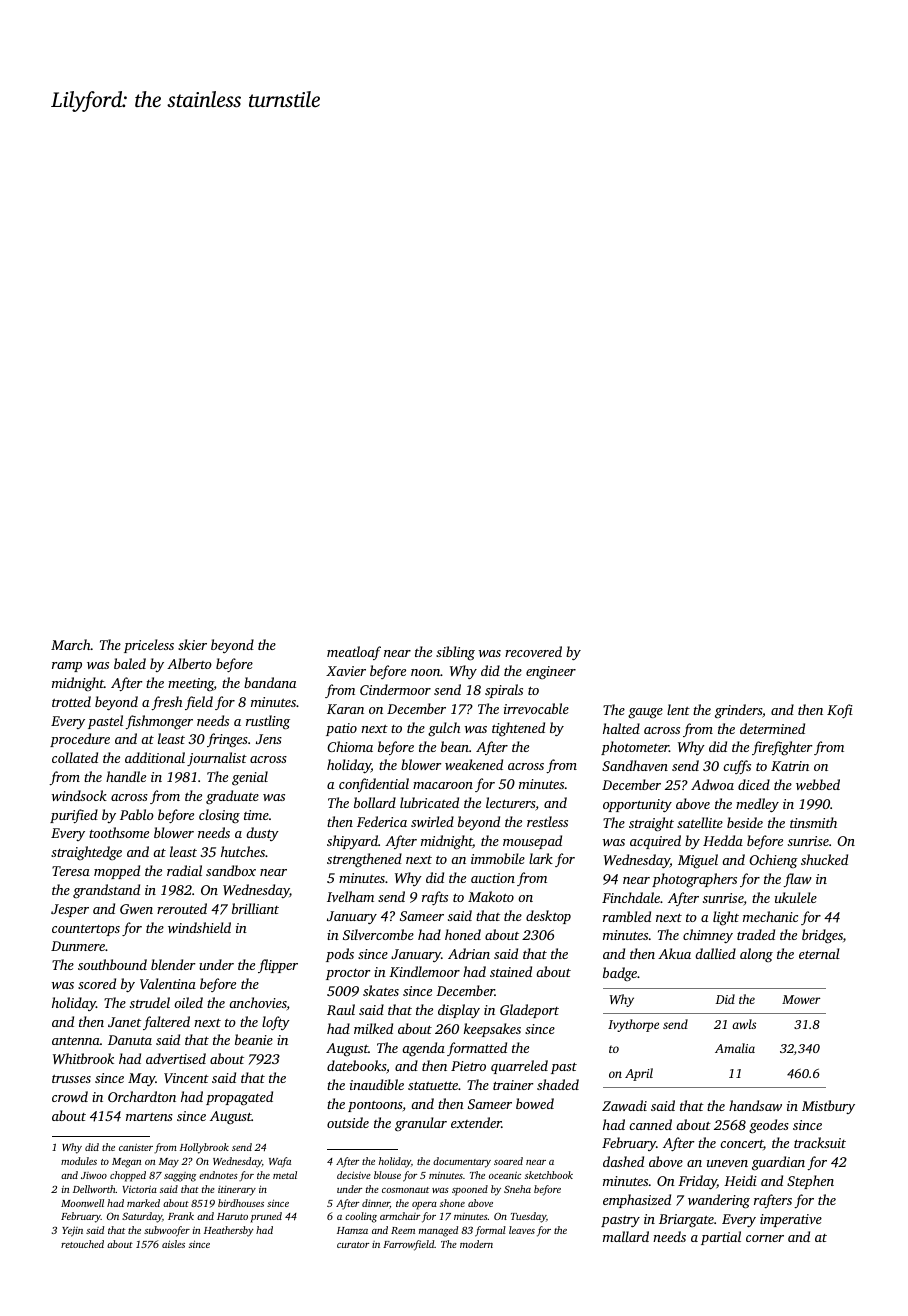 The height and width of the image is (1316, 908). Describe the element at coordinates (533, 651) in the image. I see `recovered` at that location.
